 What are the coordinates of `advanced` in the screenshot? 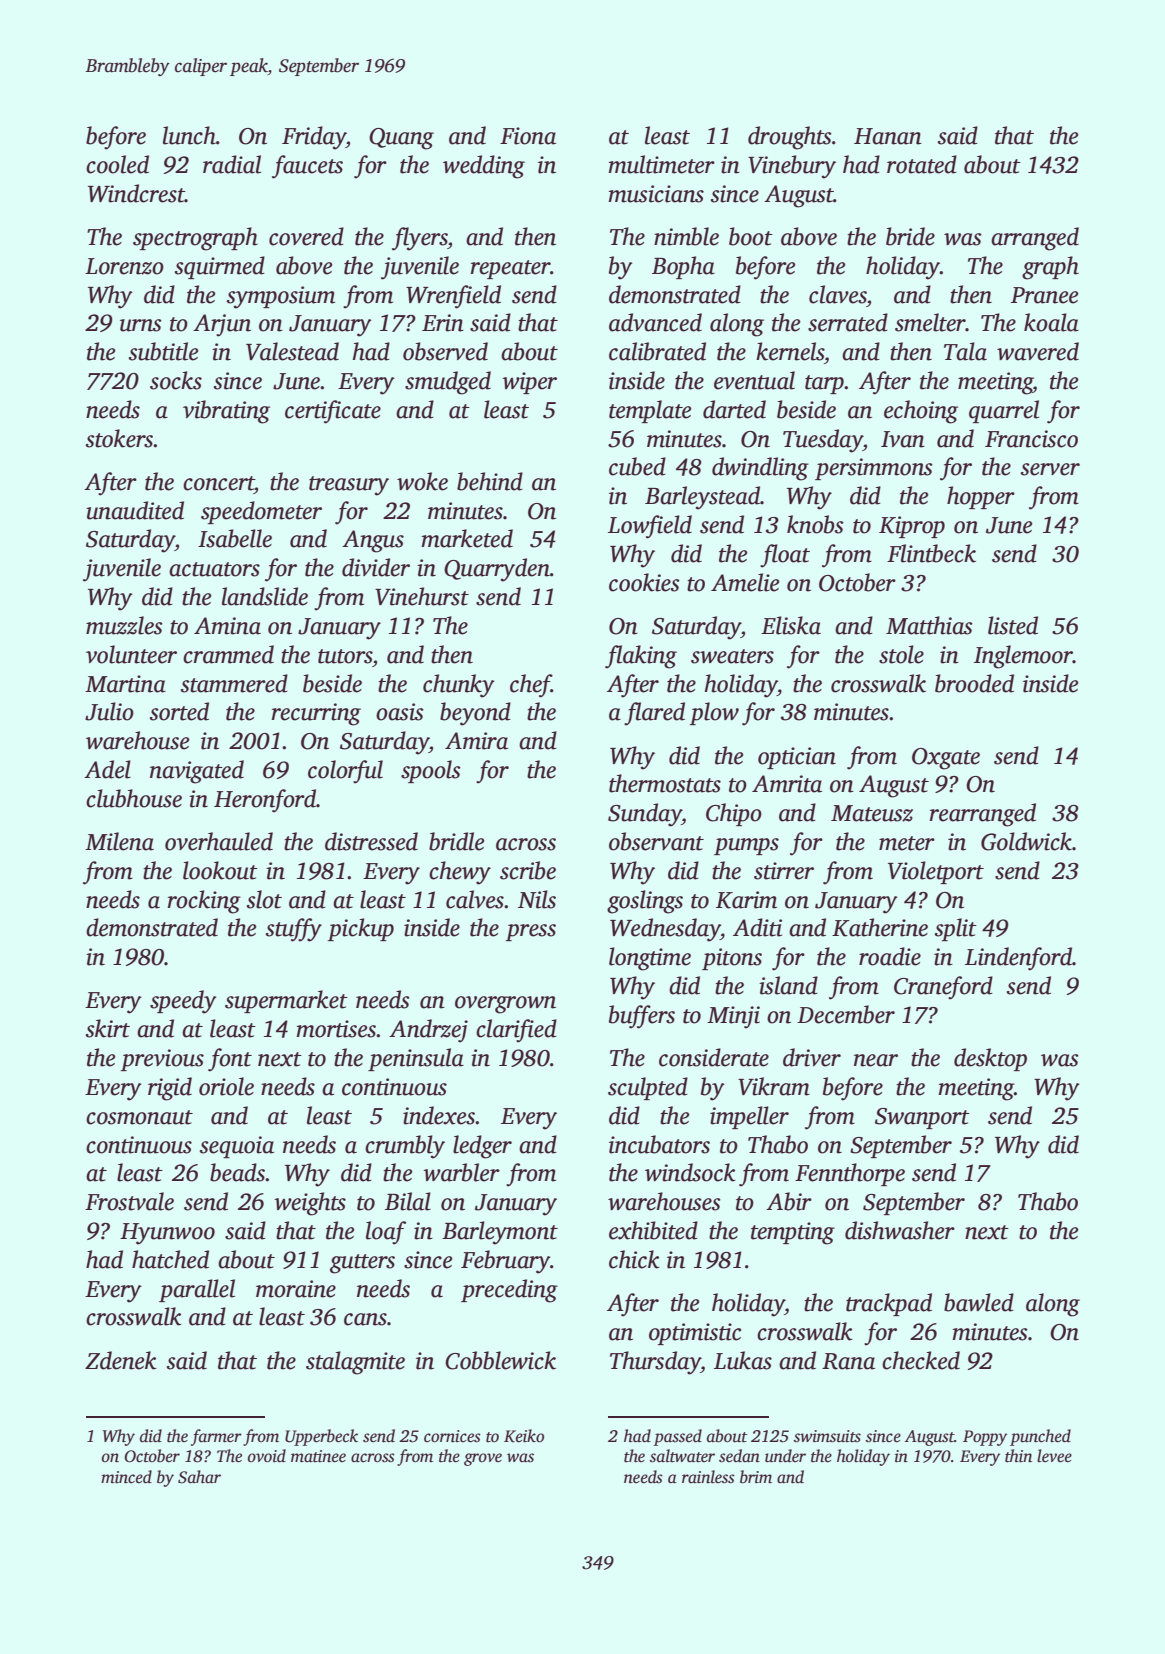 It's located at (655, 322).
